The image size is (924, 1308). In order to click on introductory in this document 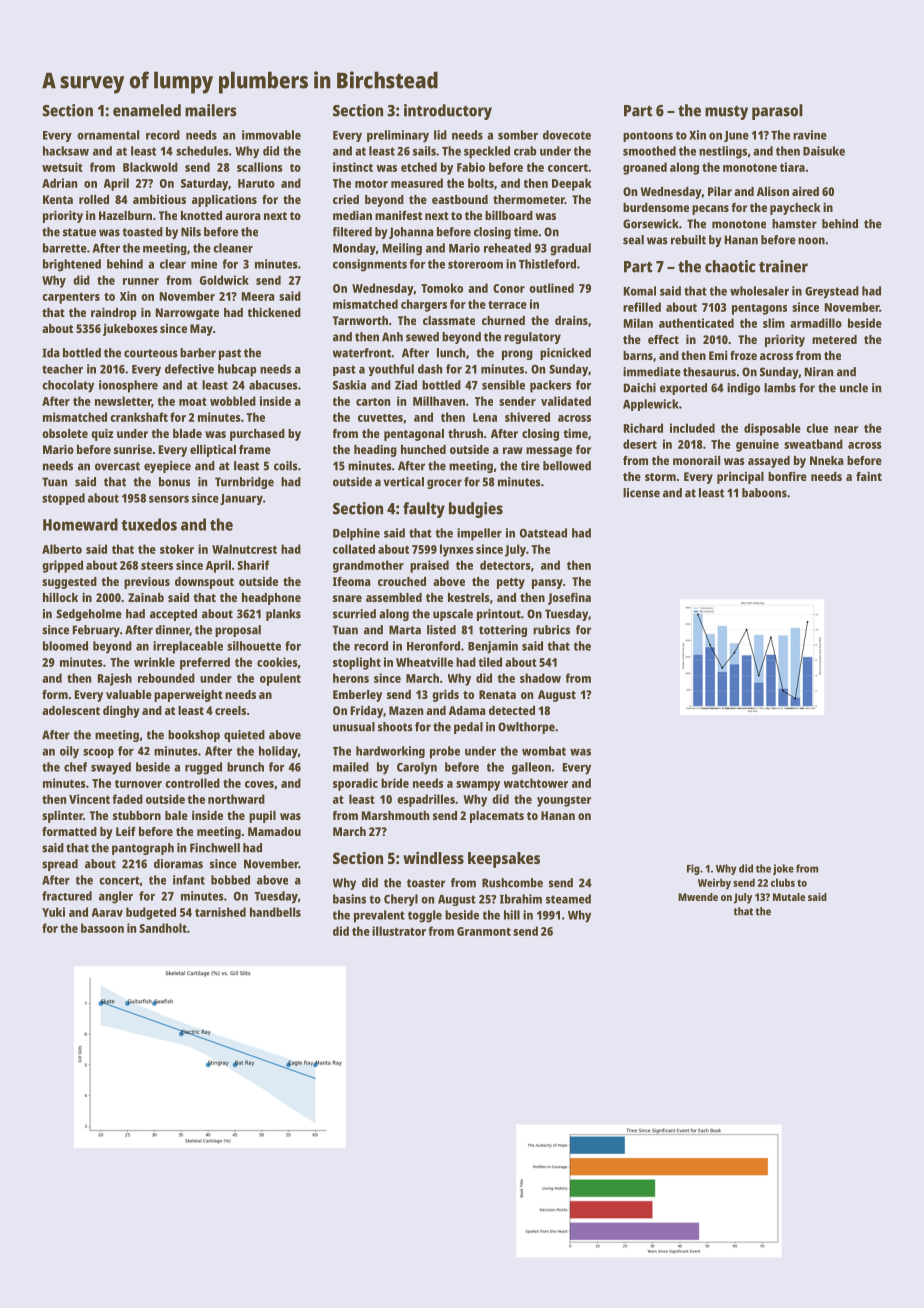, I will do `click(448, 112)`.
